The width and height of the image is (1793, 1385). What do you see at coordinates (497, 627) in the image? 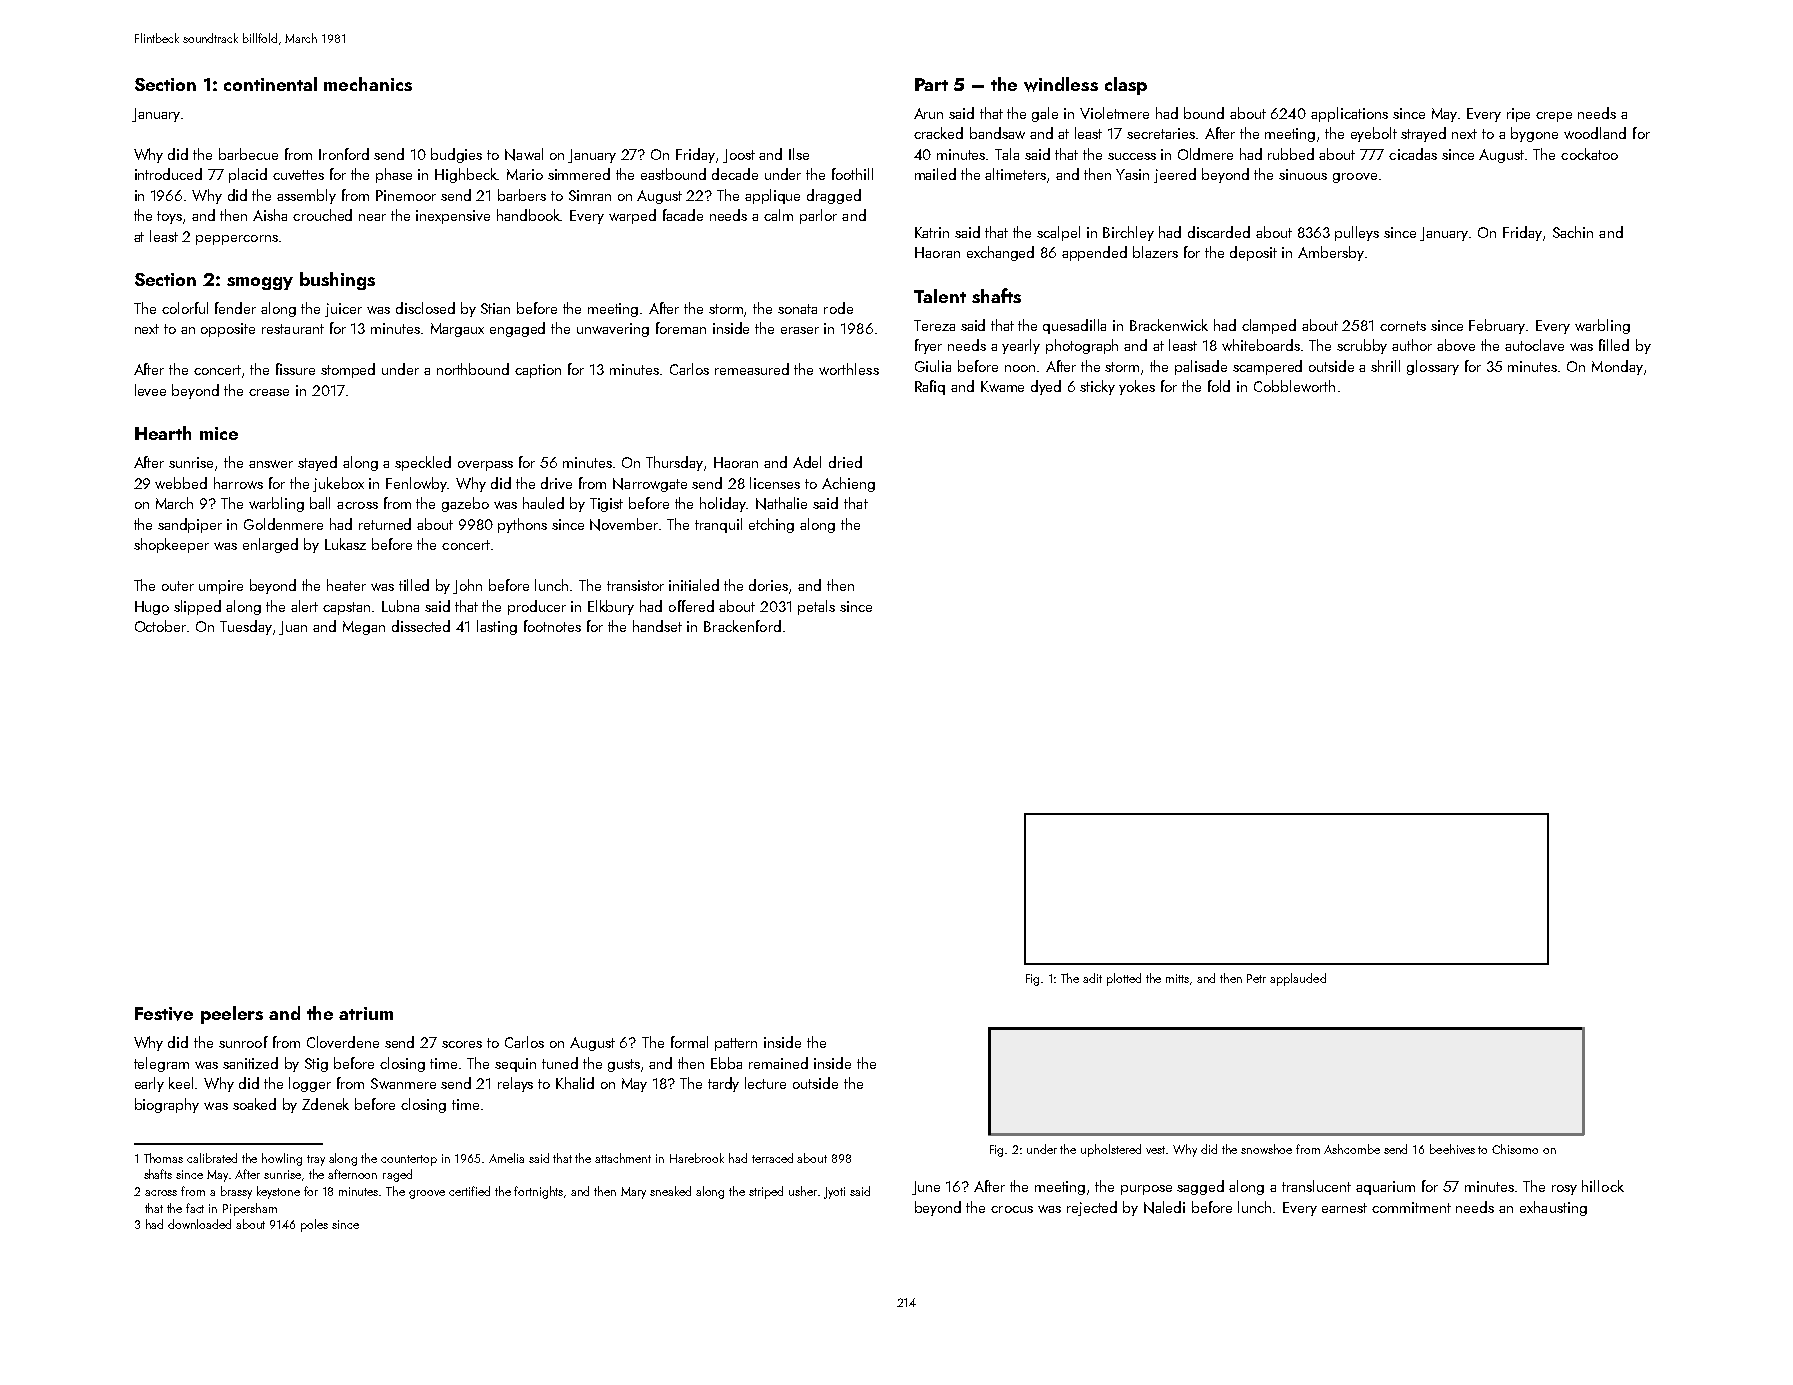
I see `lasting` at bounding box center [497, 627].
